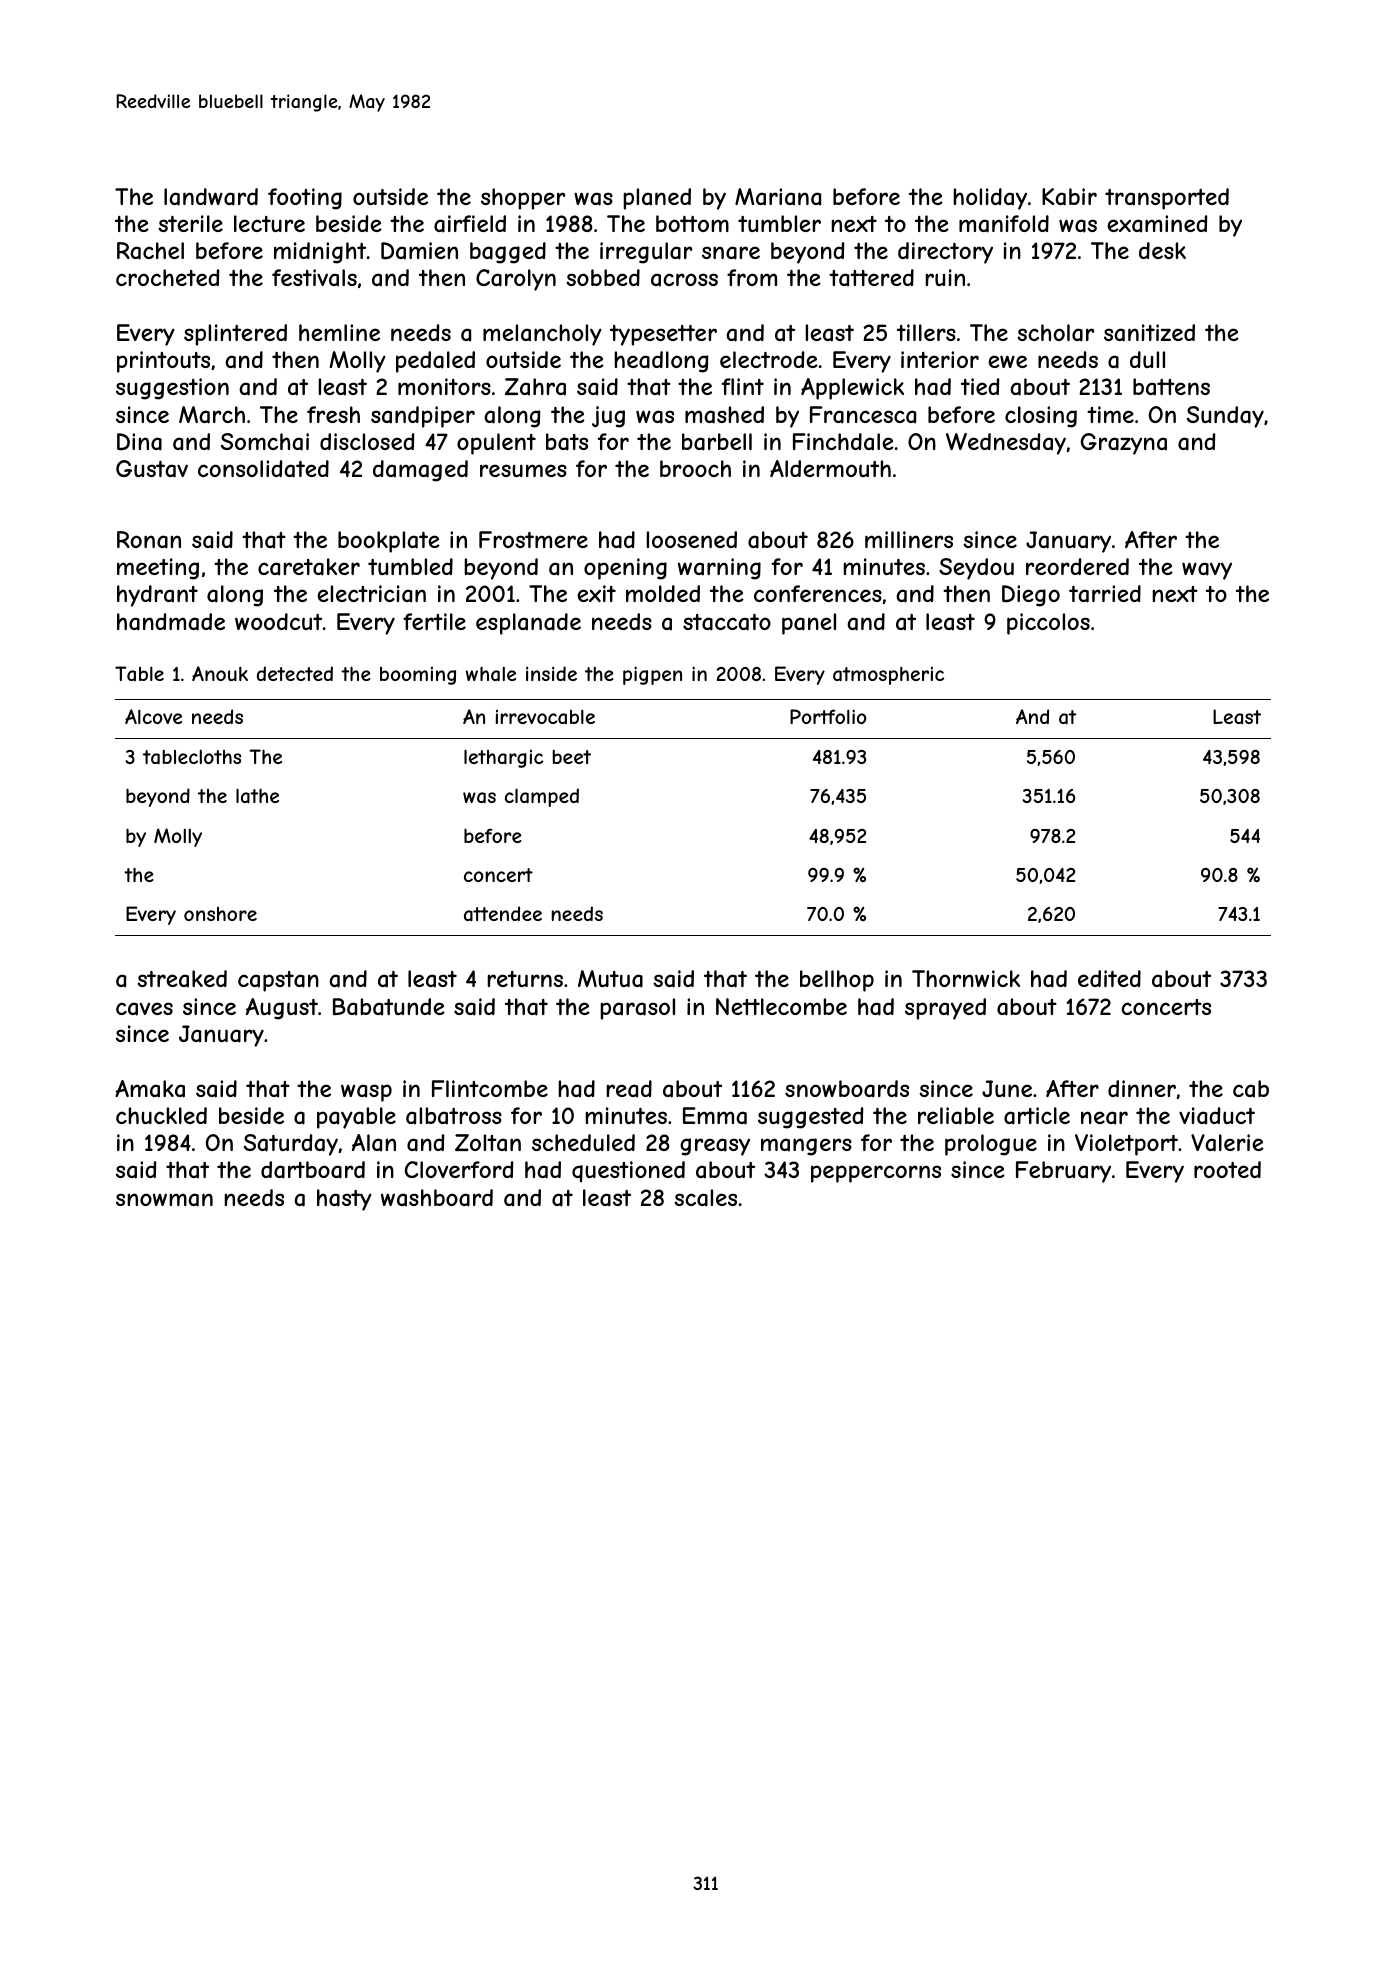 The image size is (1386, 1969). Describe the element at coordinates (705, 1198) in the page. I see `scales` at that location.
